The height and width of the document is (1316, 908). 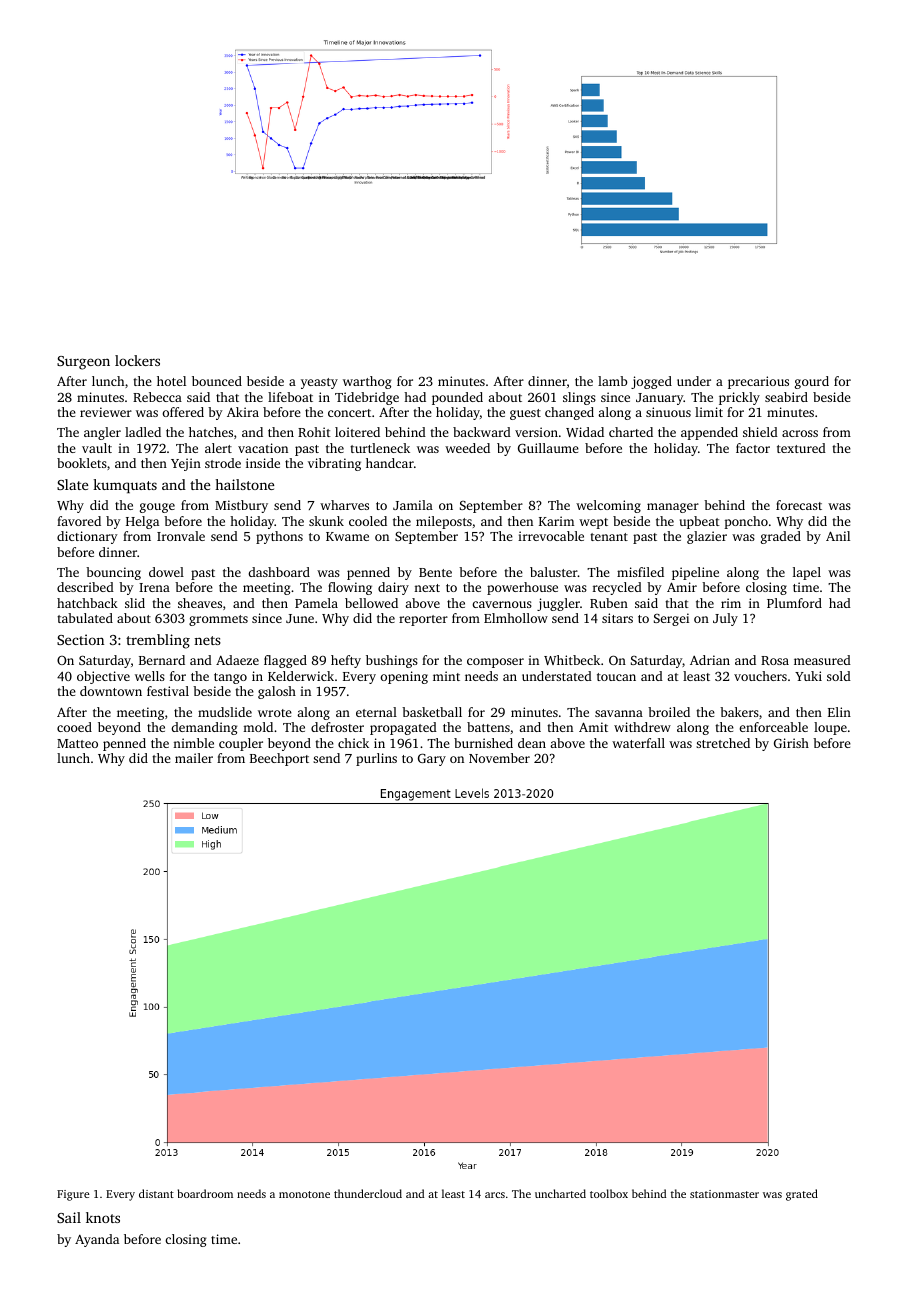 I want to click on grated, so click(x=802, y=1195).
